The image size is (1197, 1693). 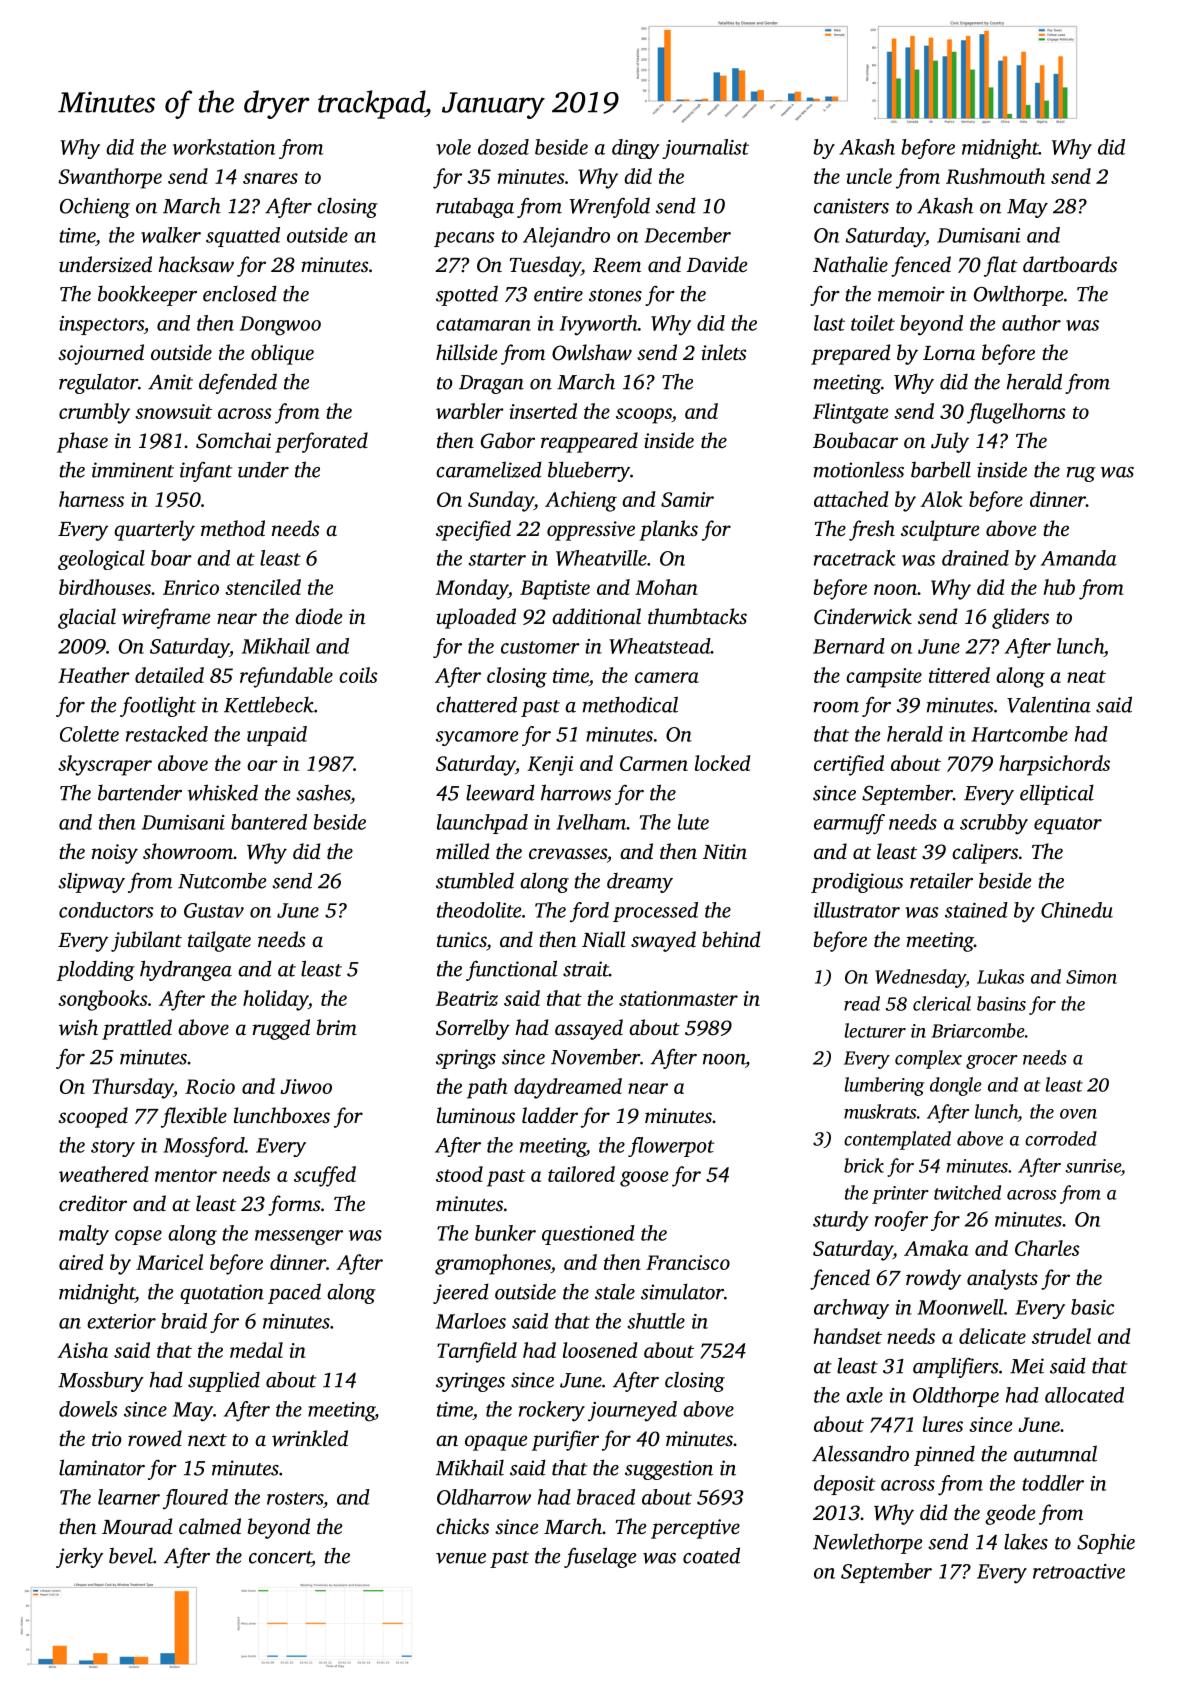 I want to click on Bernard, so click(x=849, y=646).
